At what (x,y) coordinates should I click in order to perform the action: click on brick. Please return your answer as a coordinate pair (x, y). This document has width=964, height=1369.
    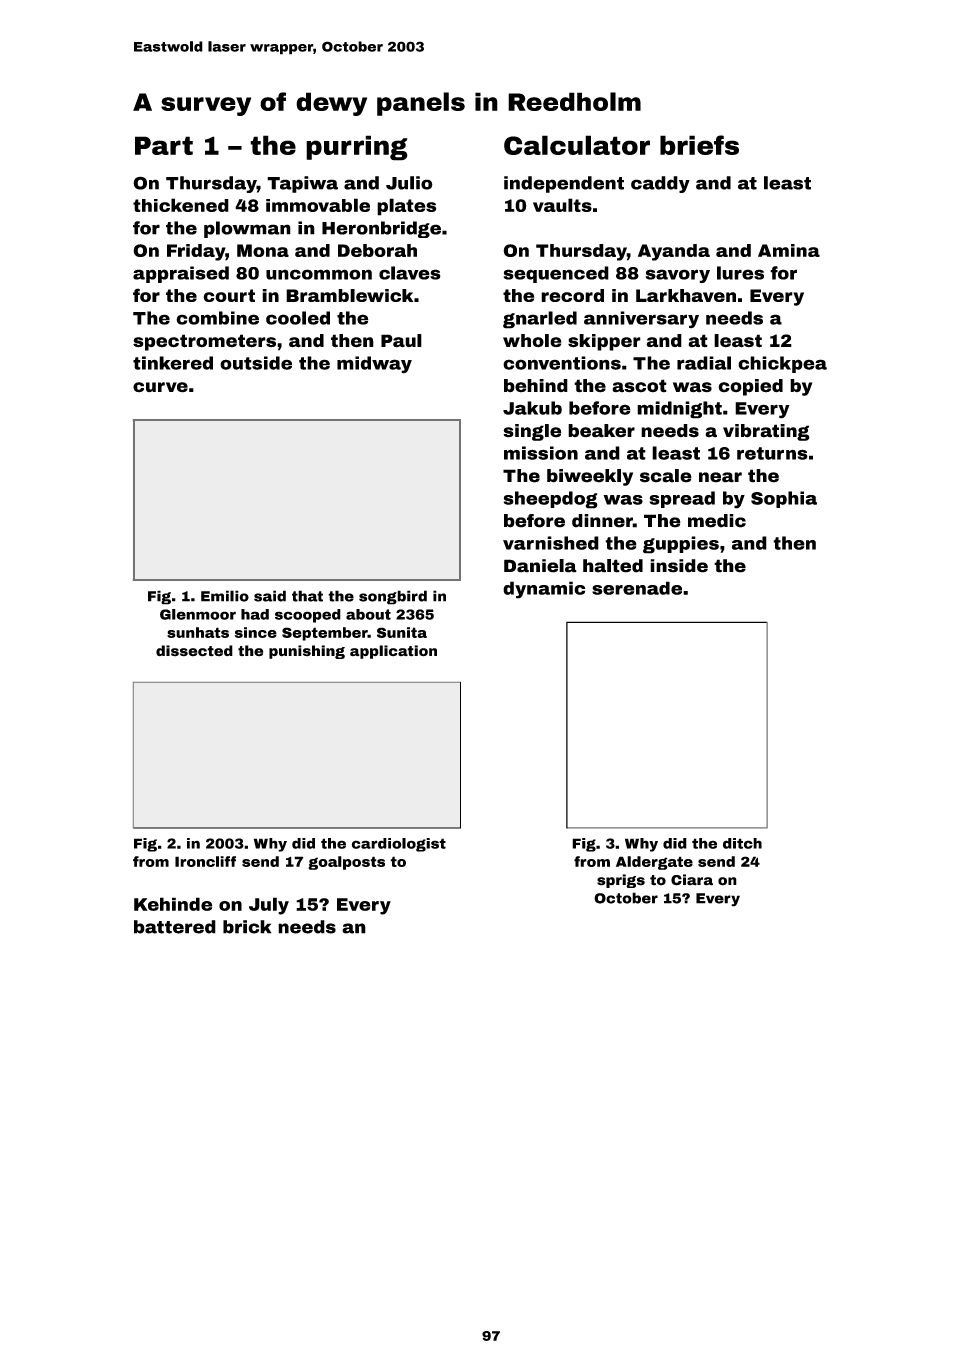
    Looking at the image, I should click on (247, 927).
